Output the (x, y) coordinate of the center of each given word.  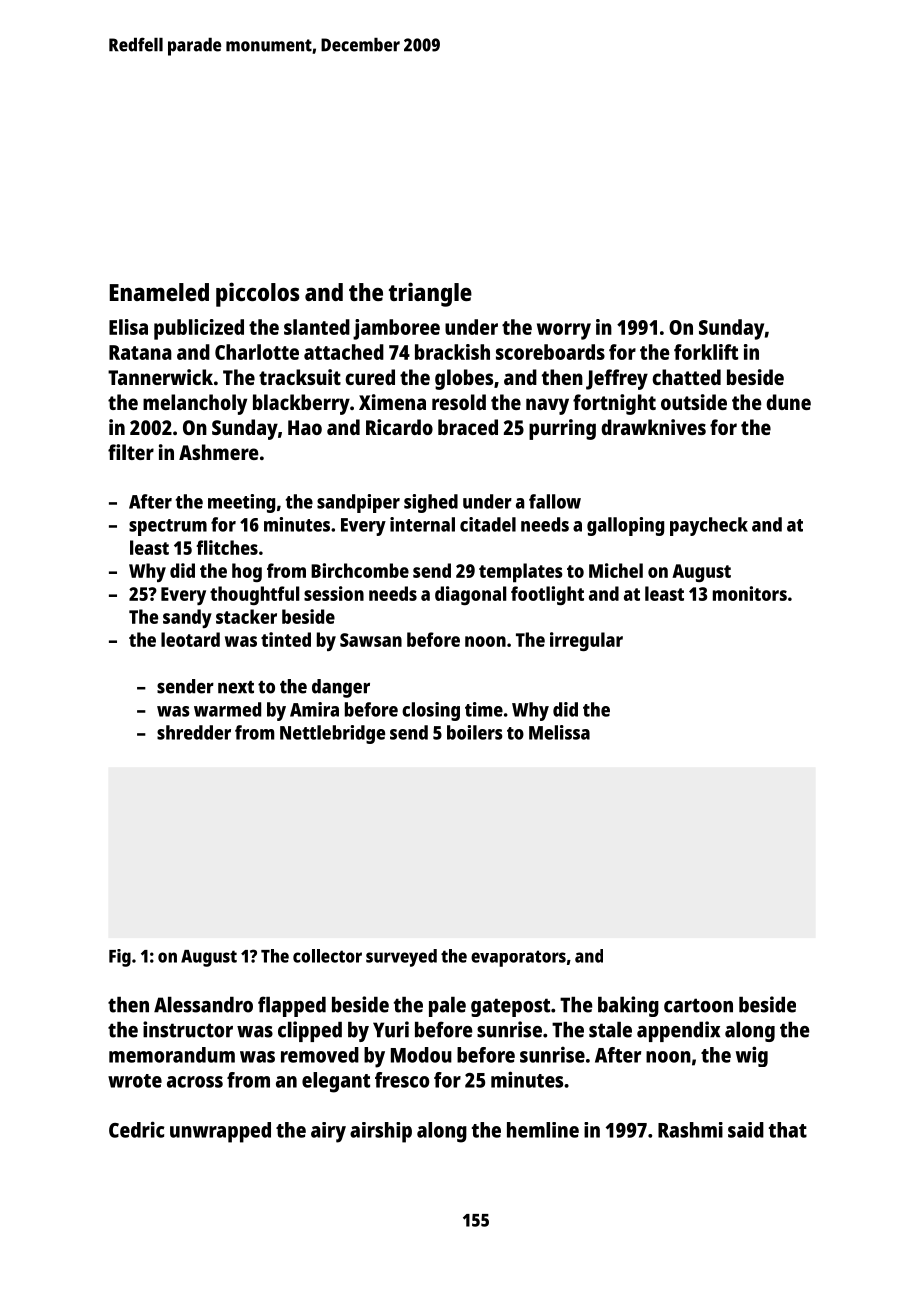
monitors (750, 593)
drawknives (653, 427)
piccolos (258, 294)
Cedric (137, 1129)
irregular (586, 641)
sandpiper (358, 503)
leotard (190, 639)
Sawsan (371, 640)
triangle (430, 294)
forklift (706, 352)
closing (431, 711)
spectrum (168, 527)
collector (327, 956)
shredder (194, 732)
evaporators (518, 958)
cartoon (698, 1005)
